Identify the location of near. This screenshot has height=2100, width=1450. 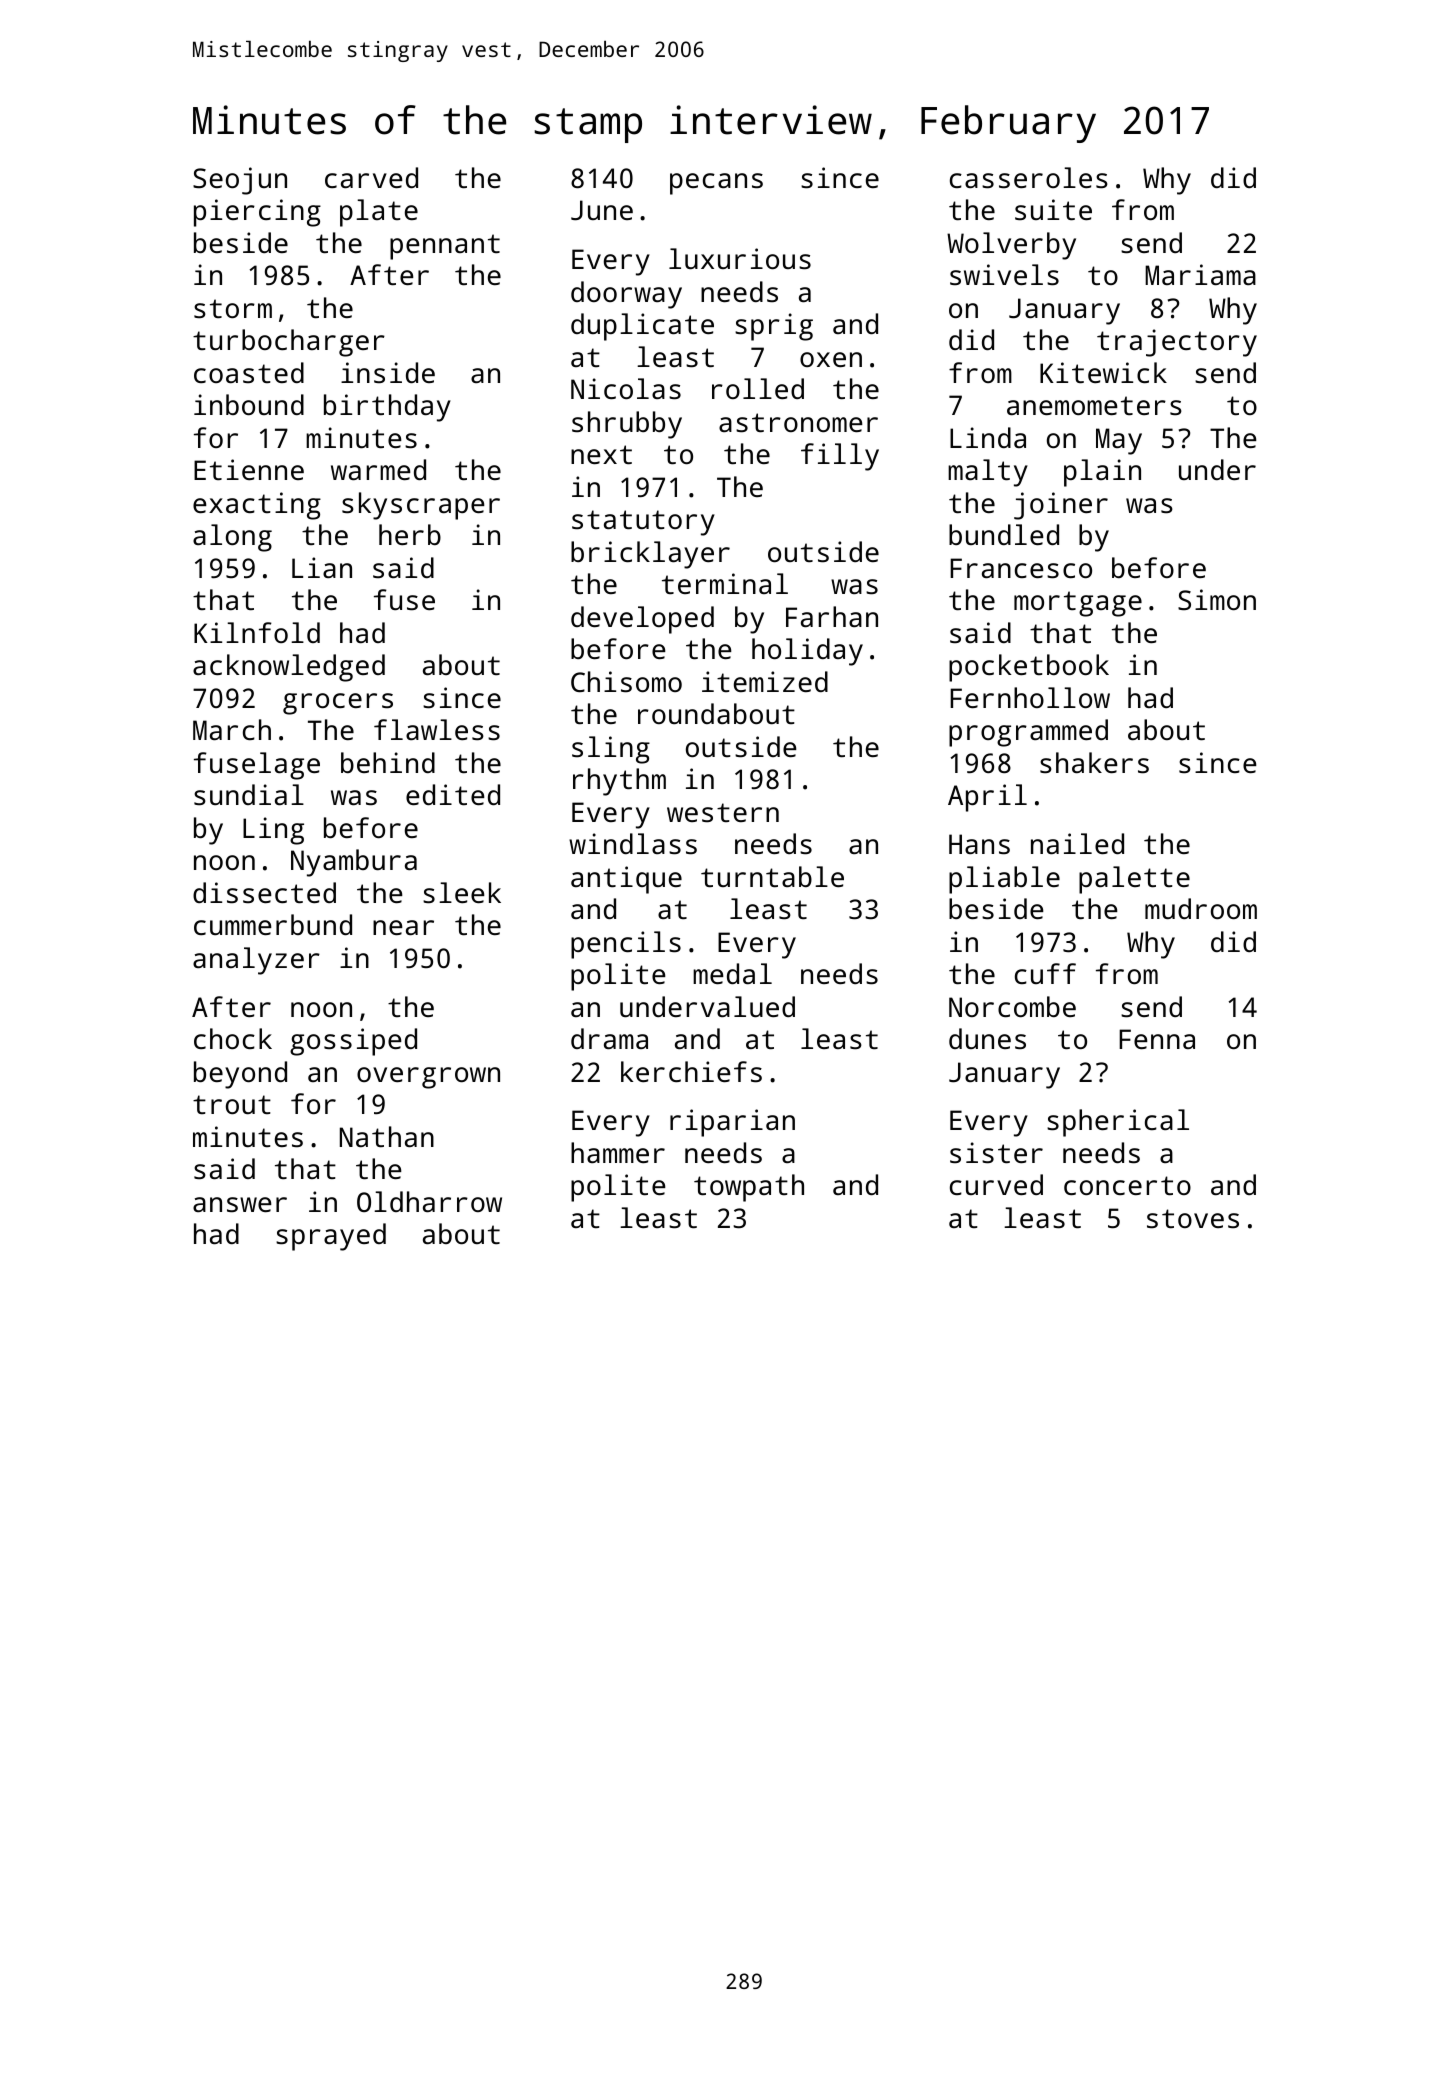
(403, 927).
